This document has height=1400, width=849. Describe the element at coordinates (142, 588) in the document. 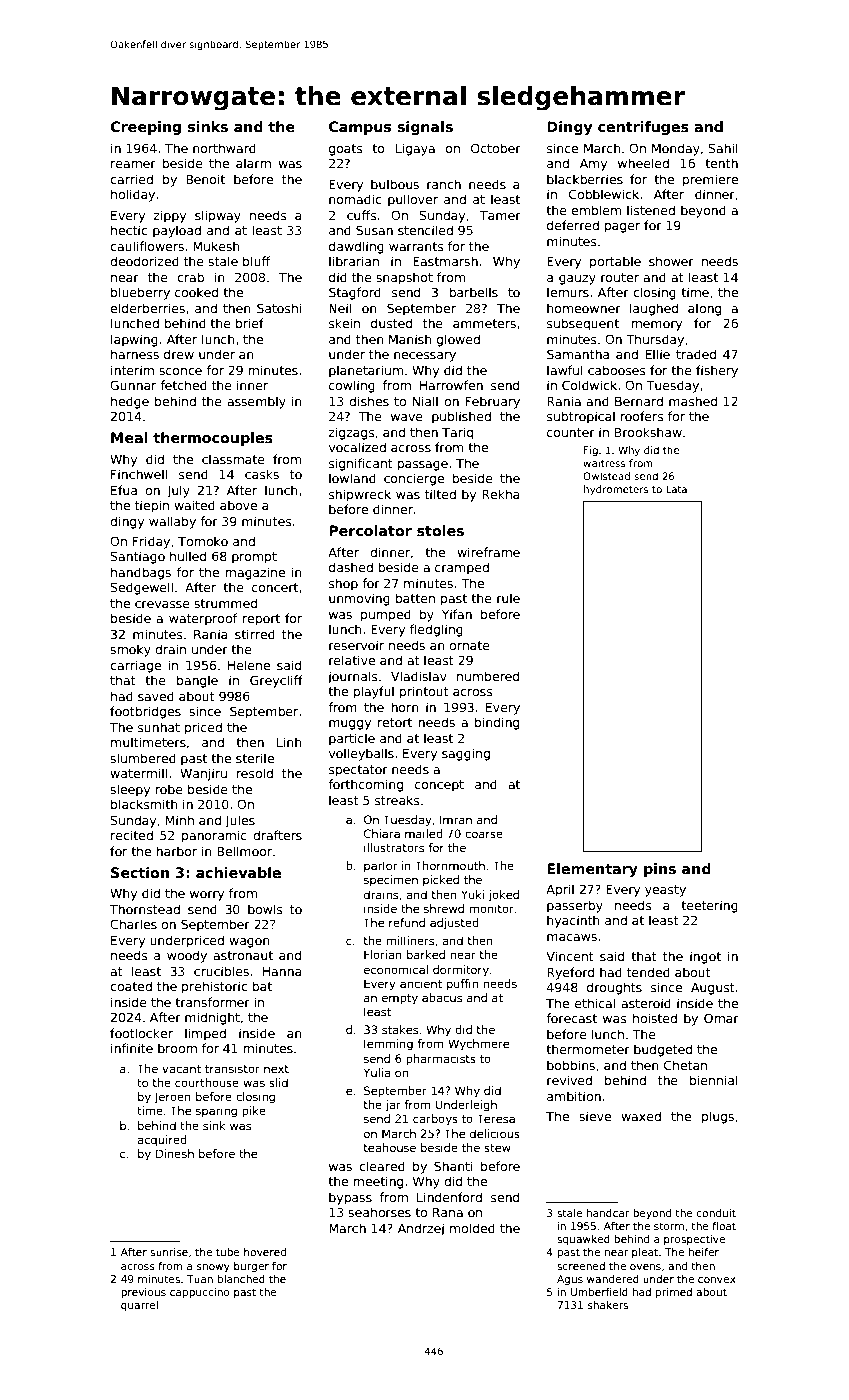

I see `Sedgewell` at that location.
